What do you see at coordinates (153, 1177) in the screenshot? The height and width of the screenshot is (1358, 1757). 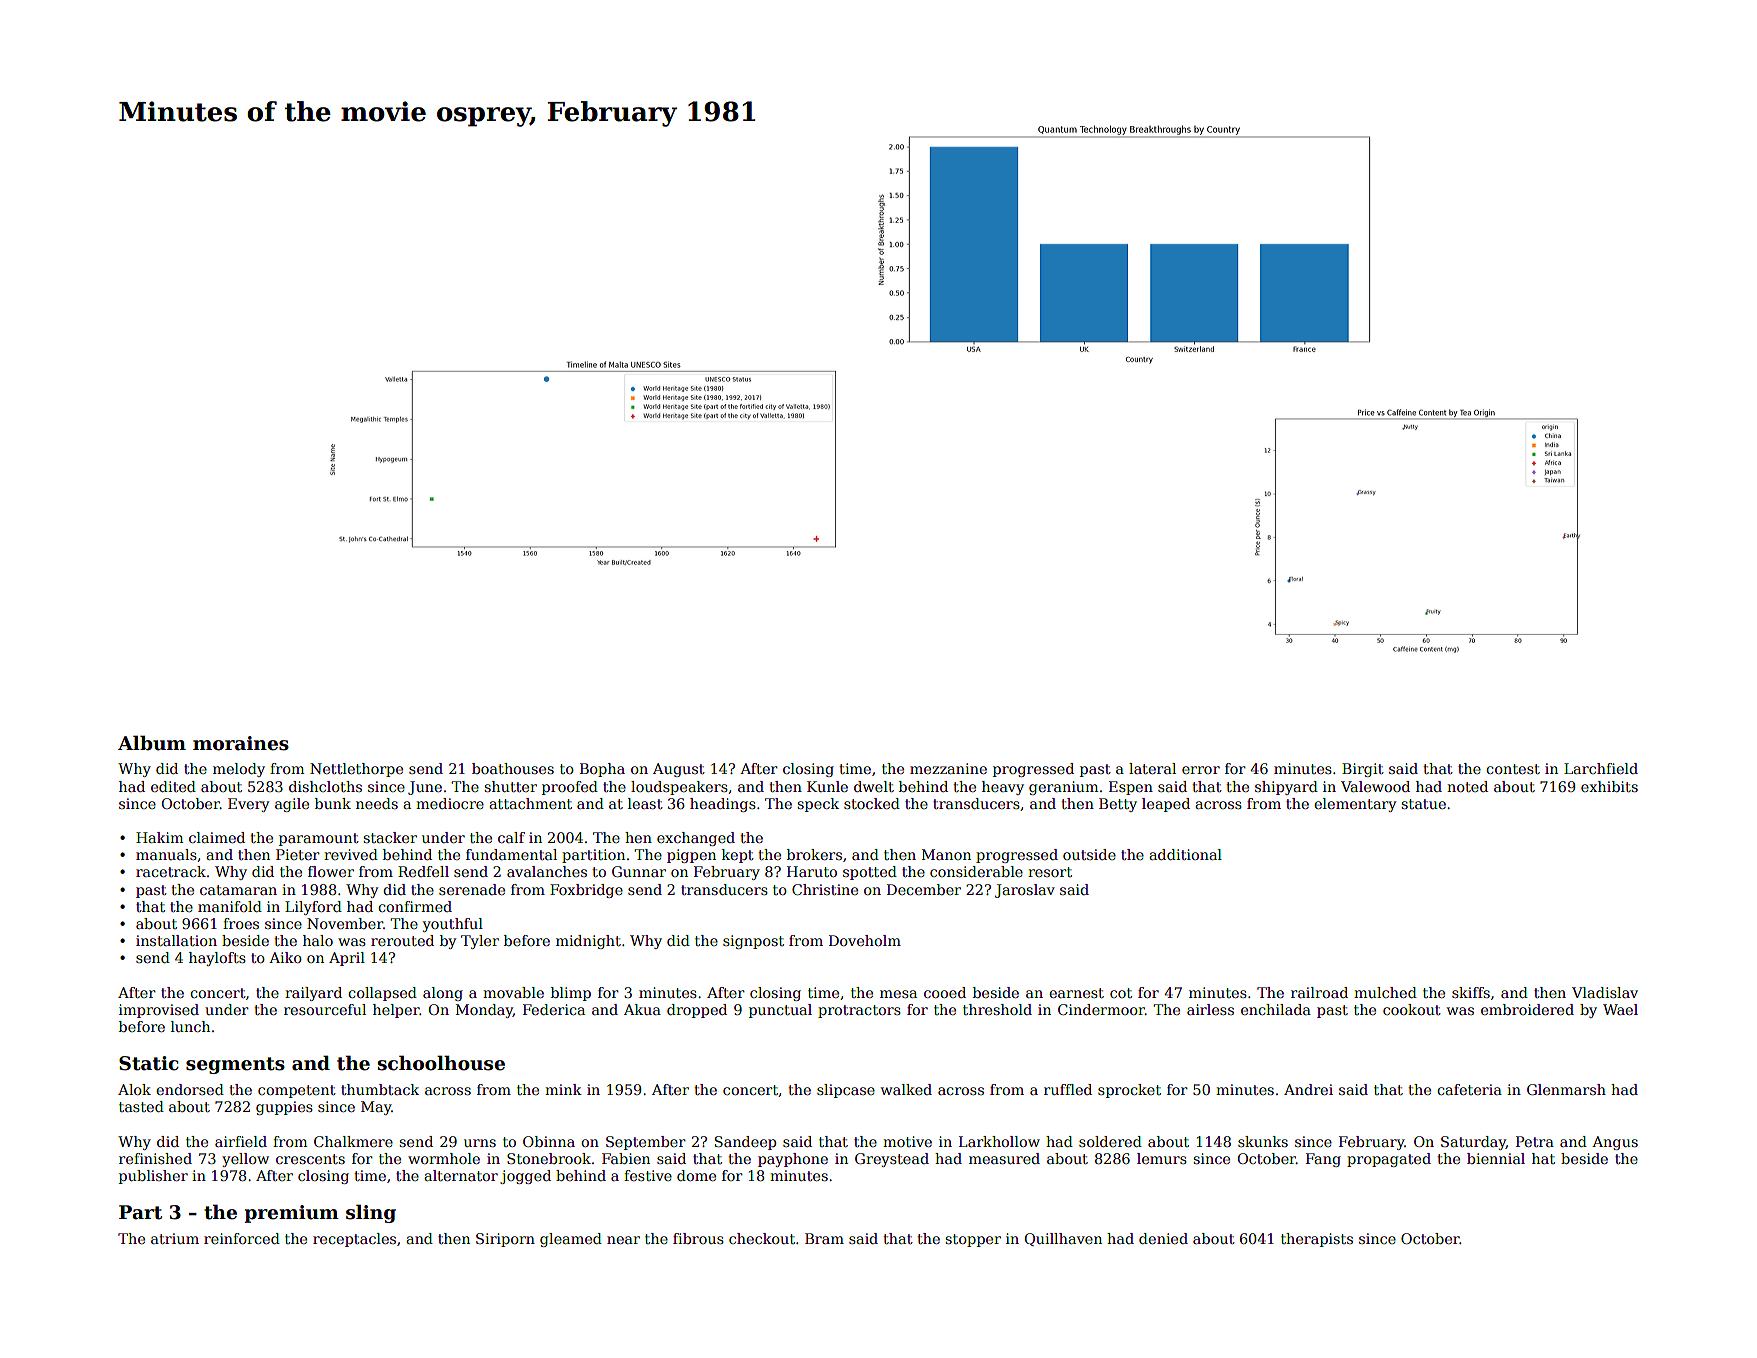 I see `publisher` at bounding box center [153, 1177].
